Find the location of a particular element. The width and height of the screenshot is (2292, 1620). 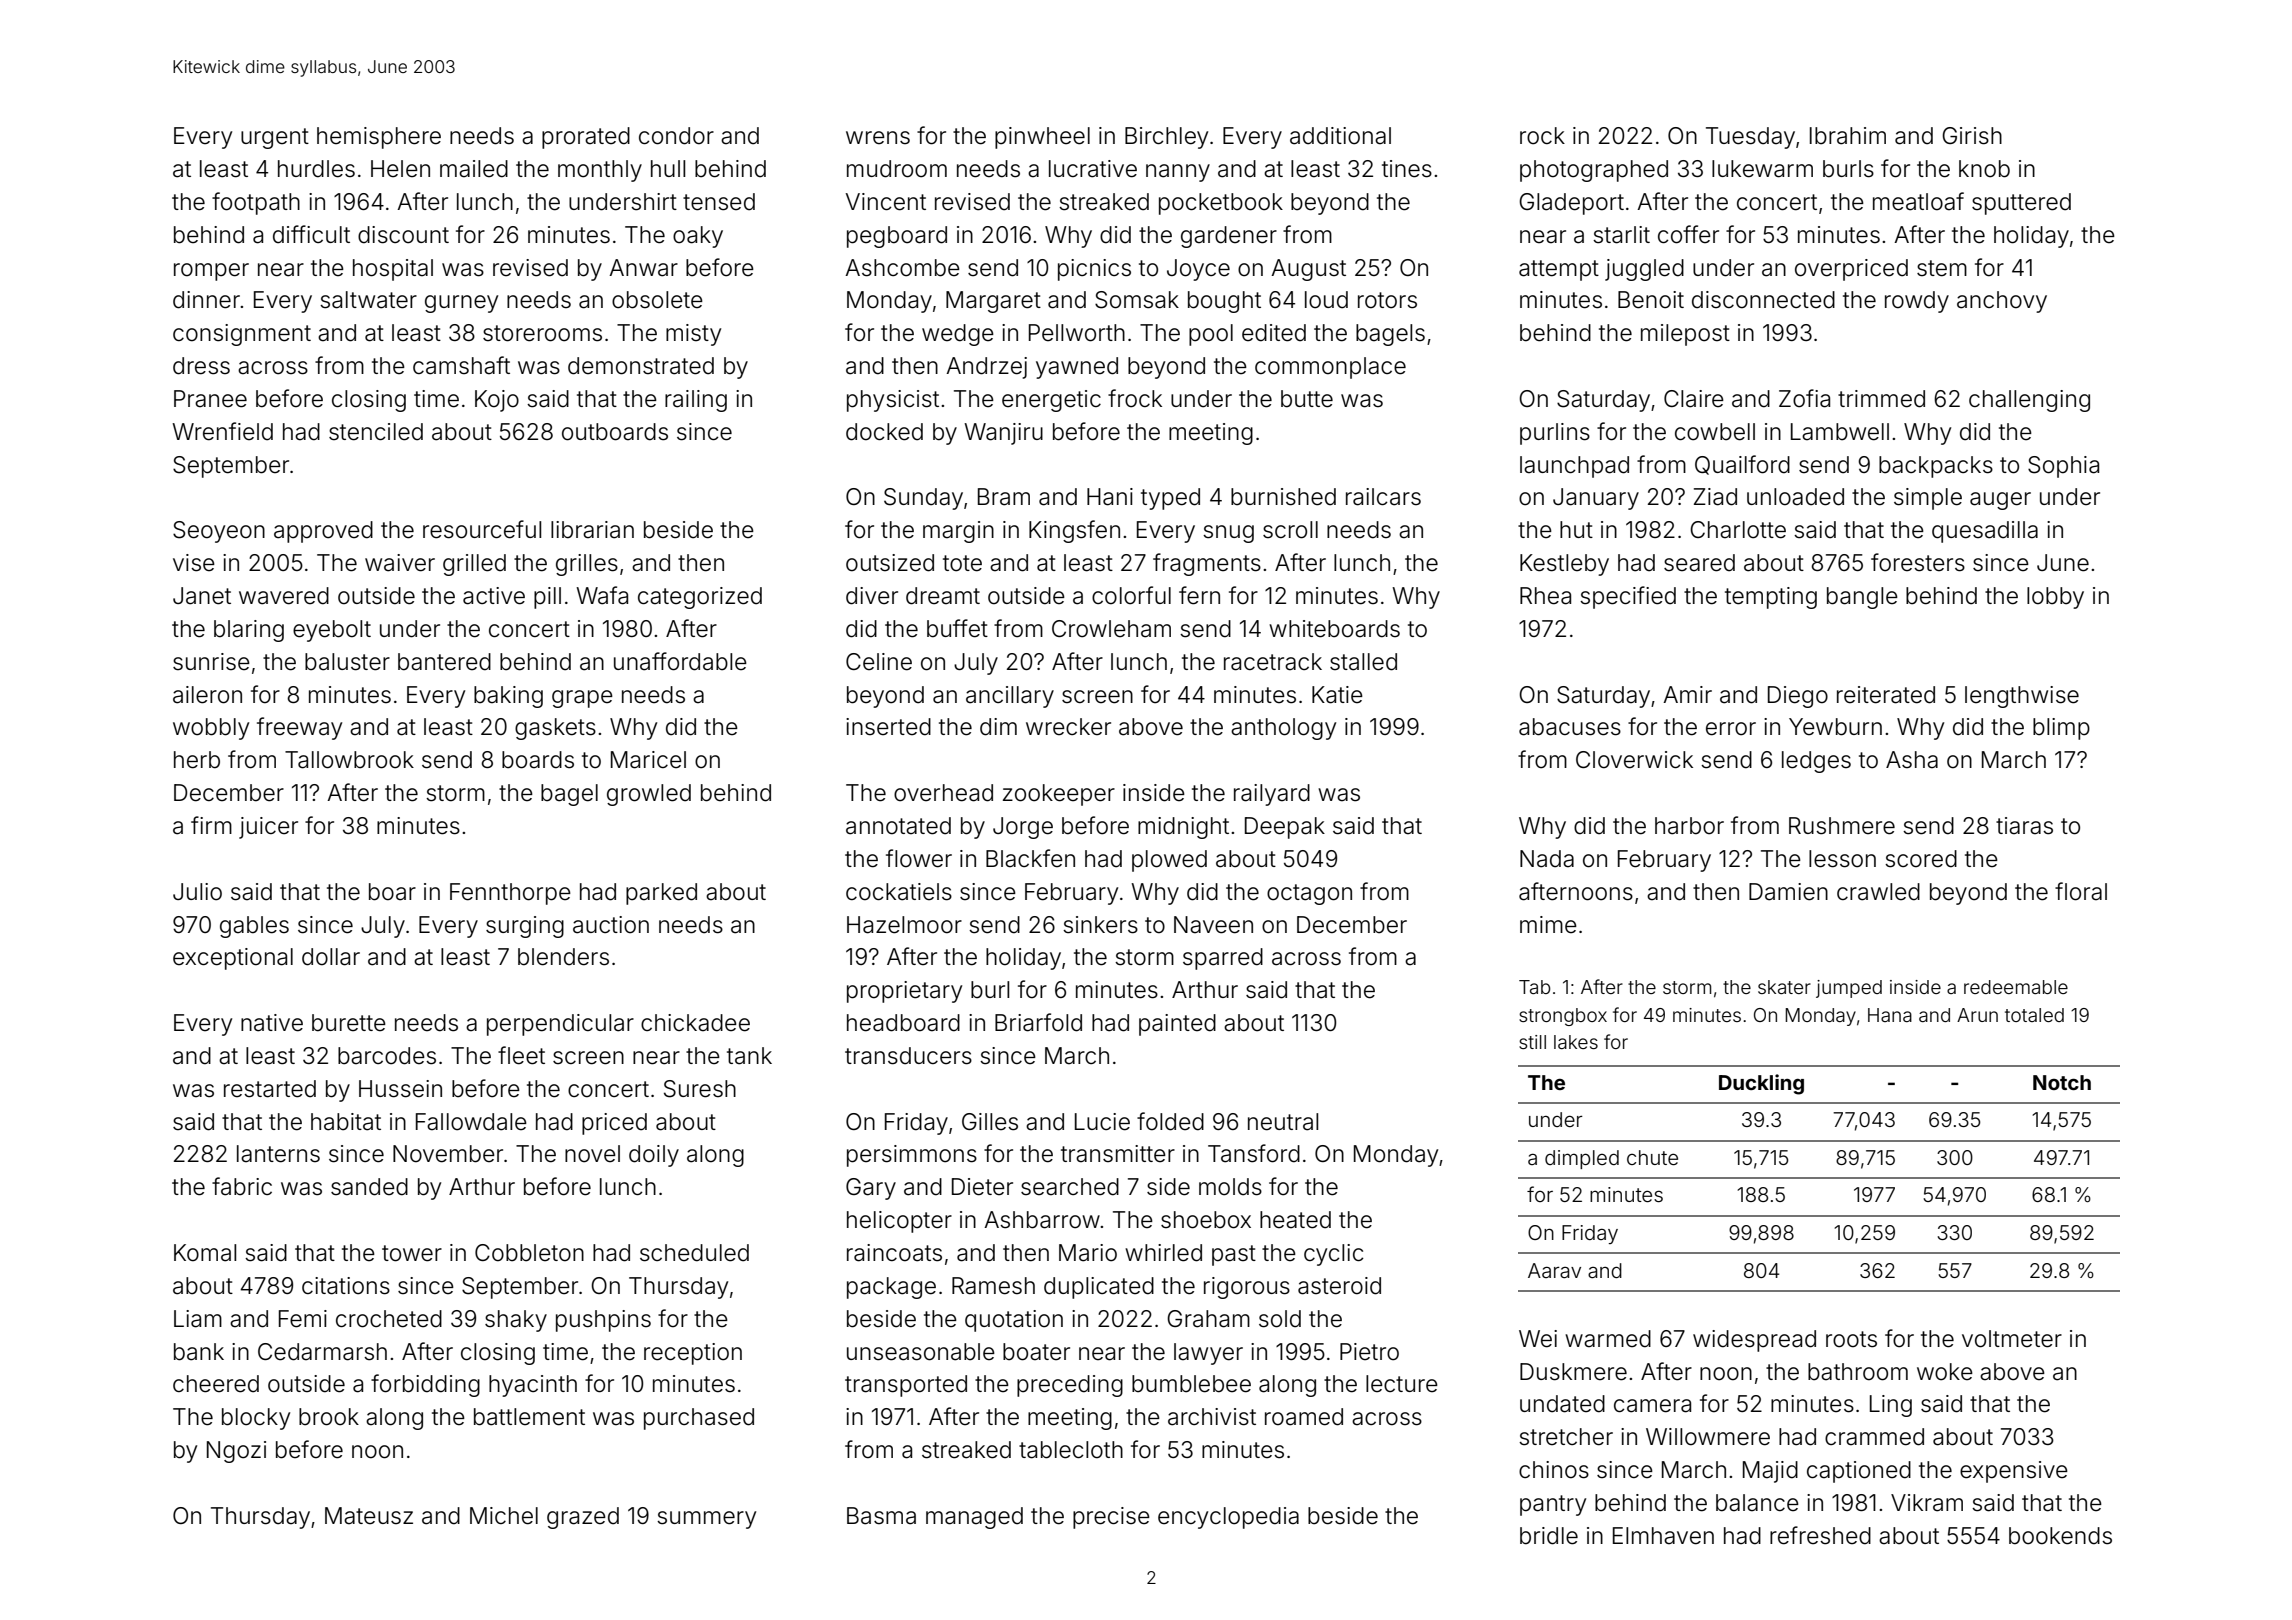

chute is located at coordinates (1652, 1157).
